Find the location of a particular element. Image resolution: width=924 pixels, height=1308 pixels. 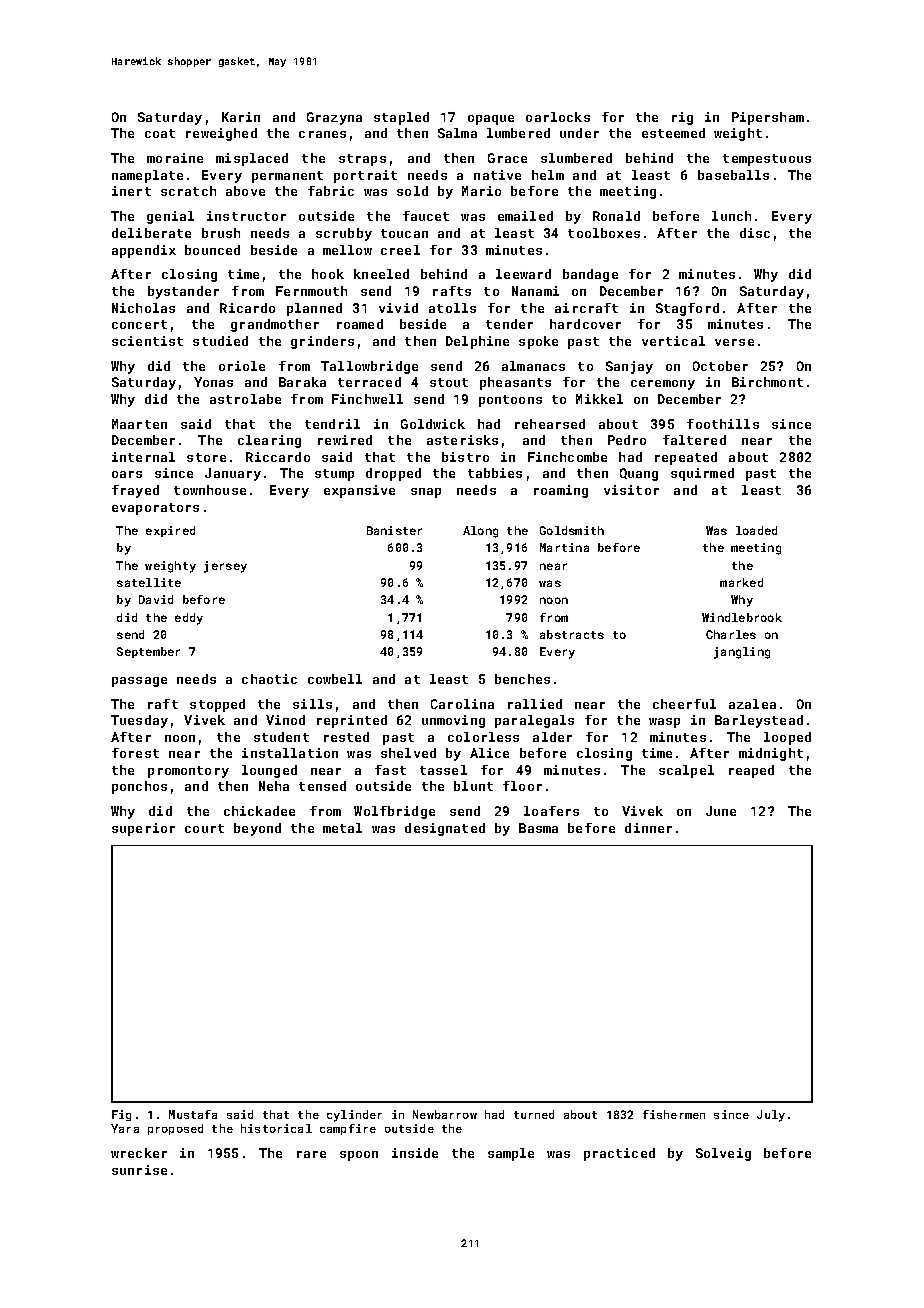

rare is located at coordinates (311, 1154).
